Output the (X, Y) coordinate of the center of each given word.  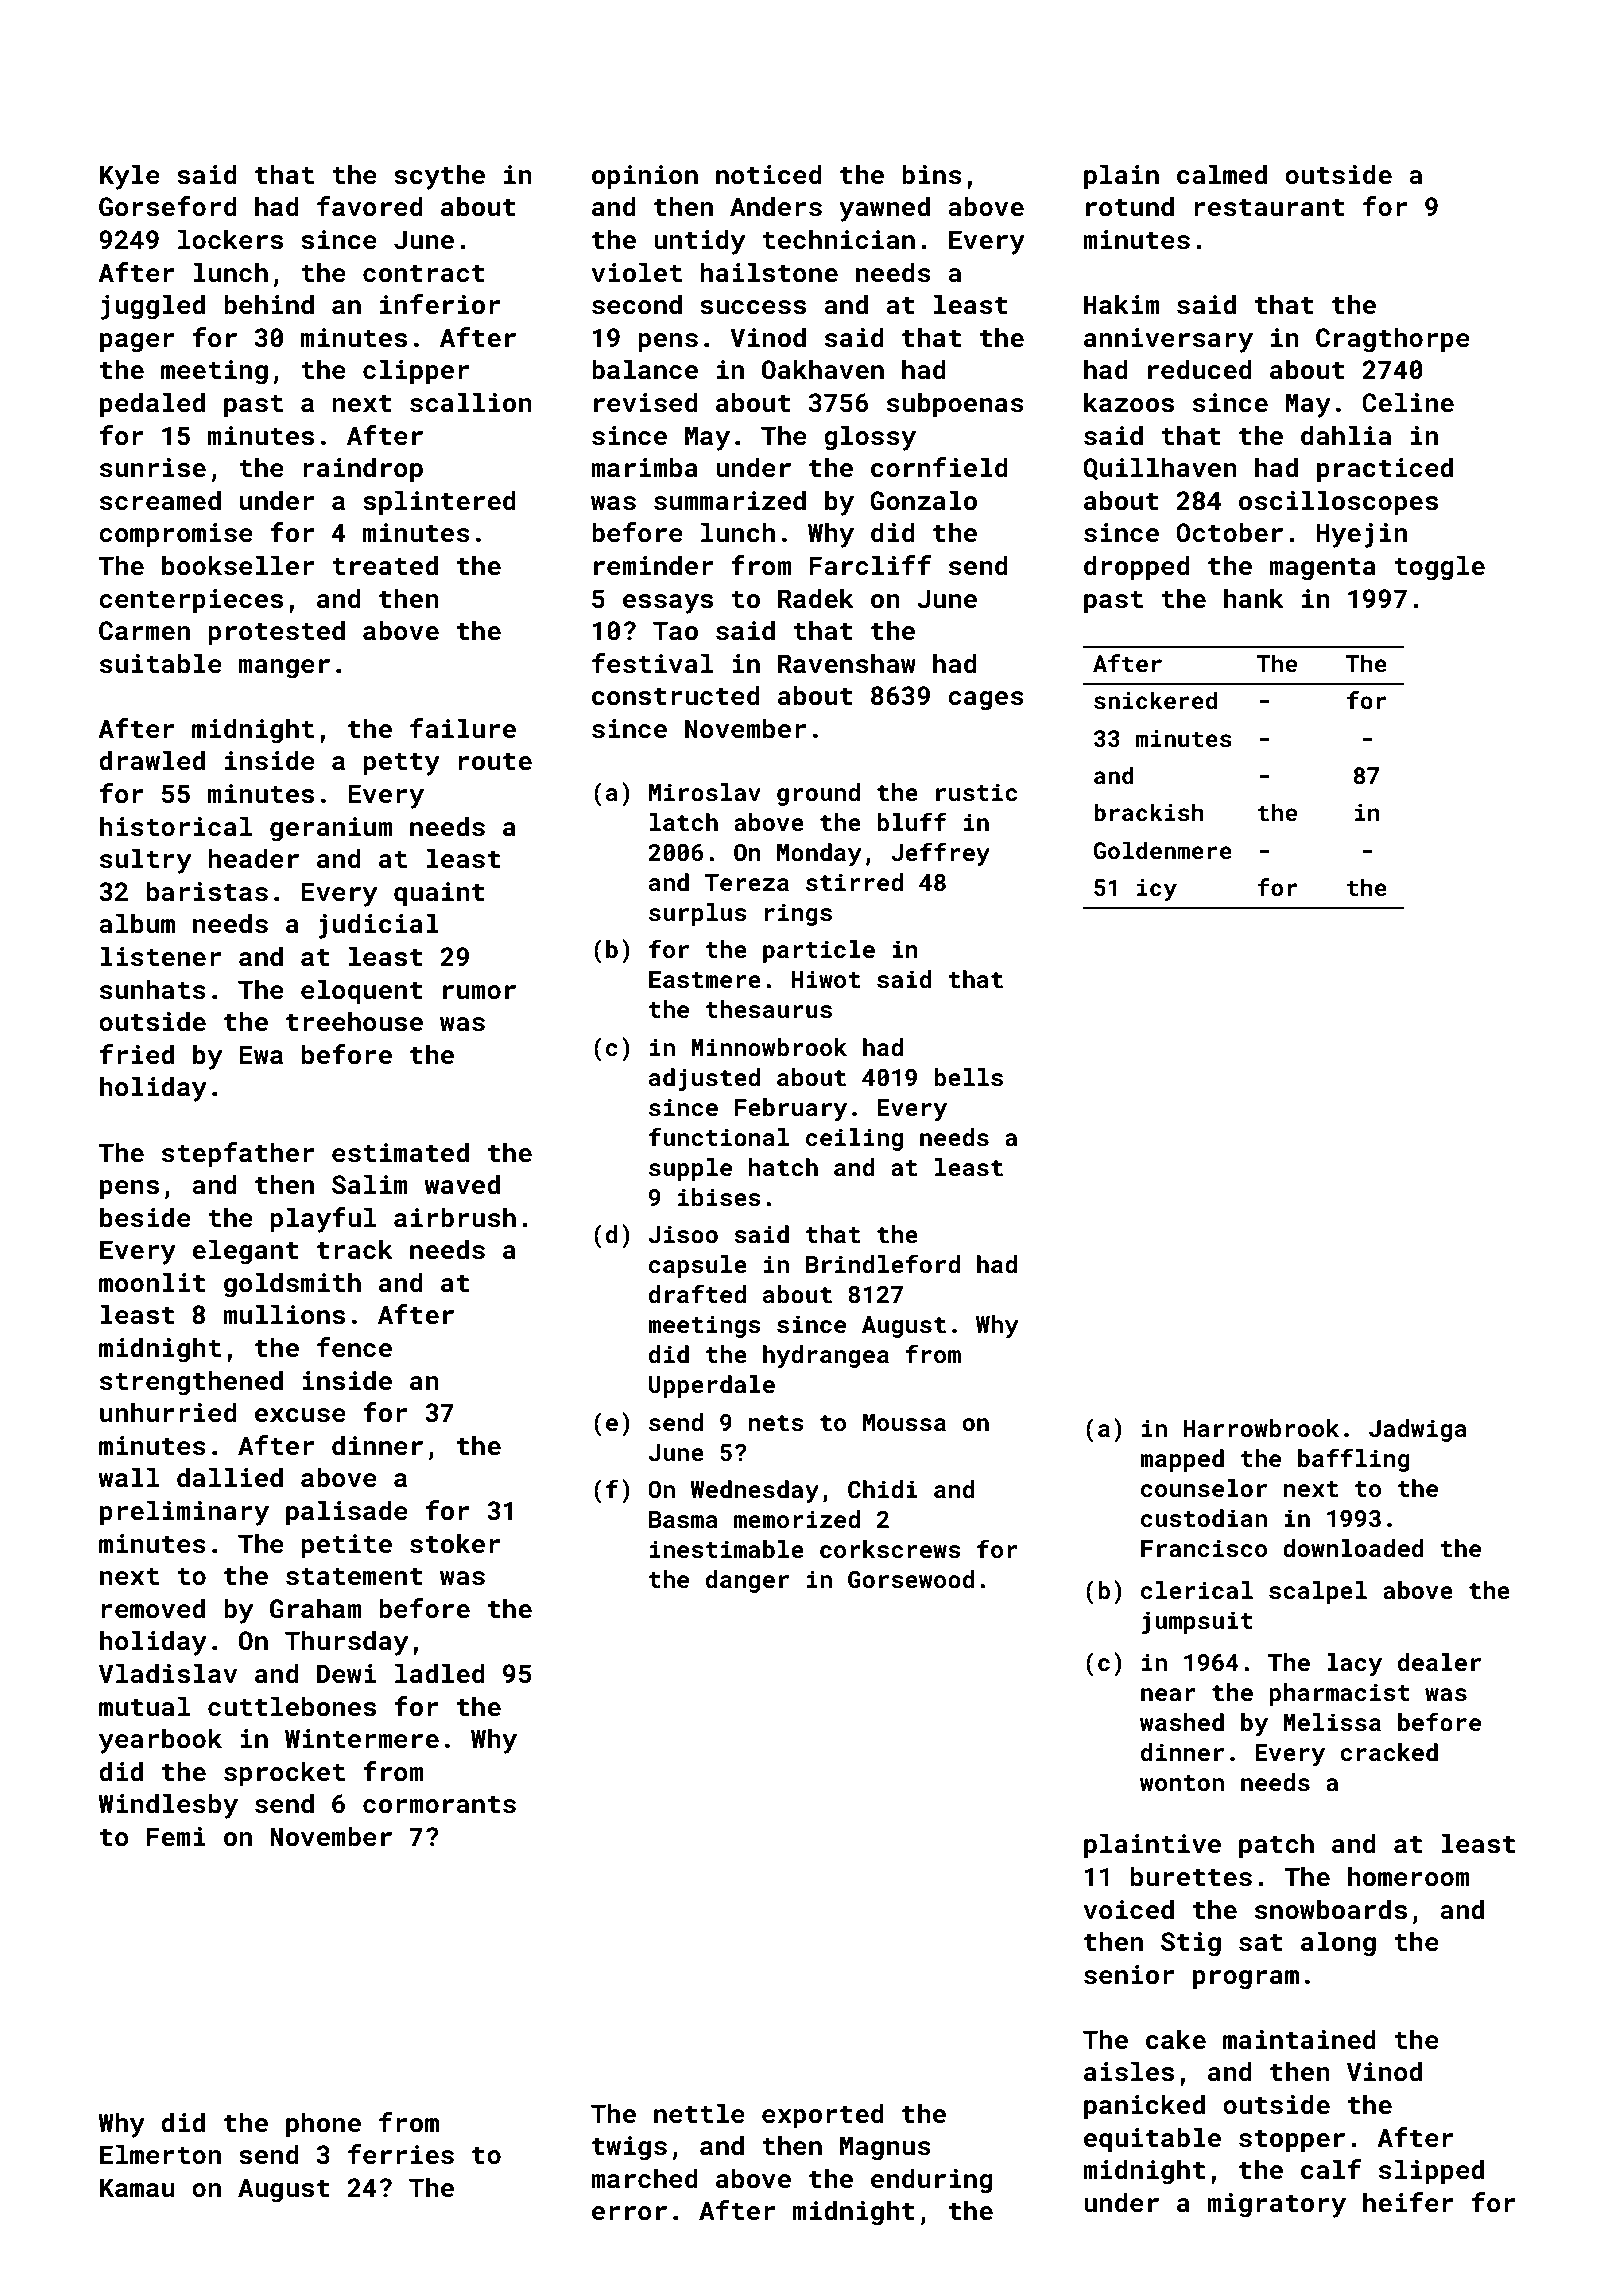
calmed (1222, 174)
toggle (1439, 568)
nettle (699, 2113)
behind (269, 304)
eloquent (362, 992)
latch (684, 822)
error (629, 2213)
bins (932, 174)
